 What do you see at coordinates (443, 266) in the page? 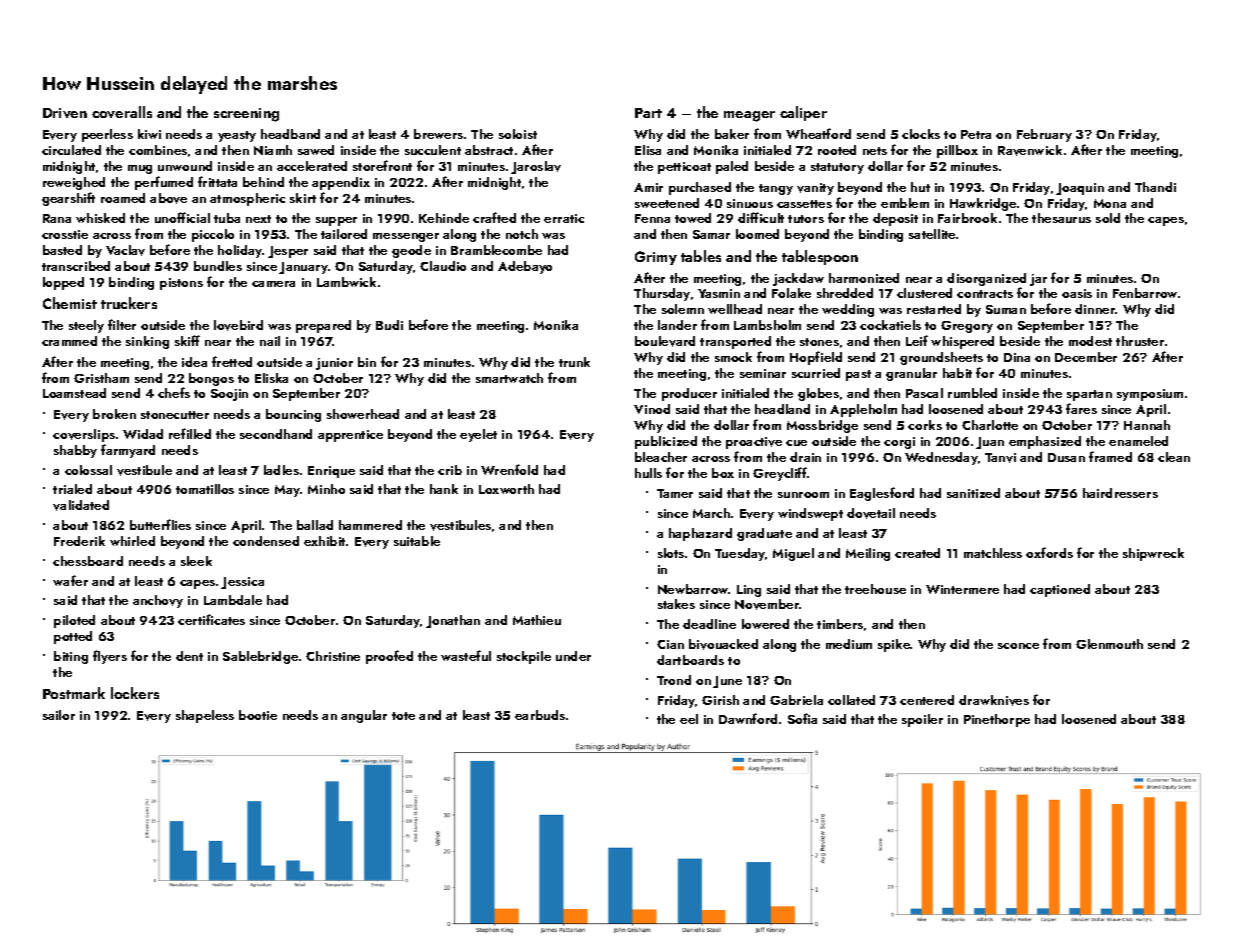
I see `Claudio` at bounding box center [443, 266].
